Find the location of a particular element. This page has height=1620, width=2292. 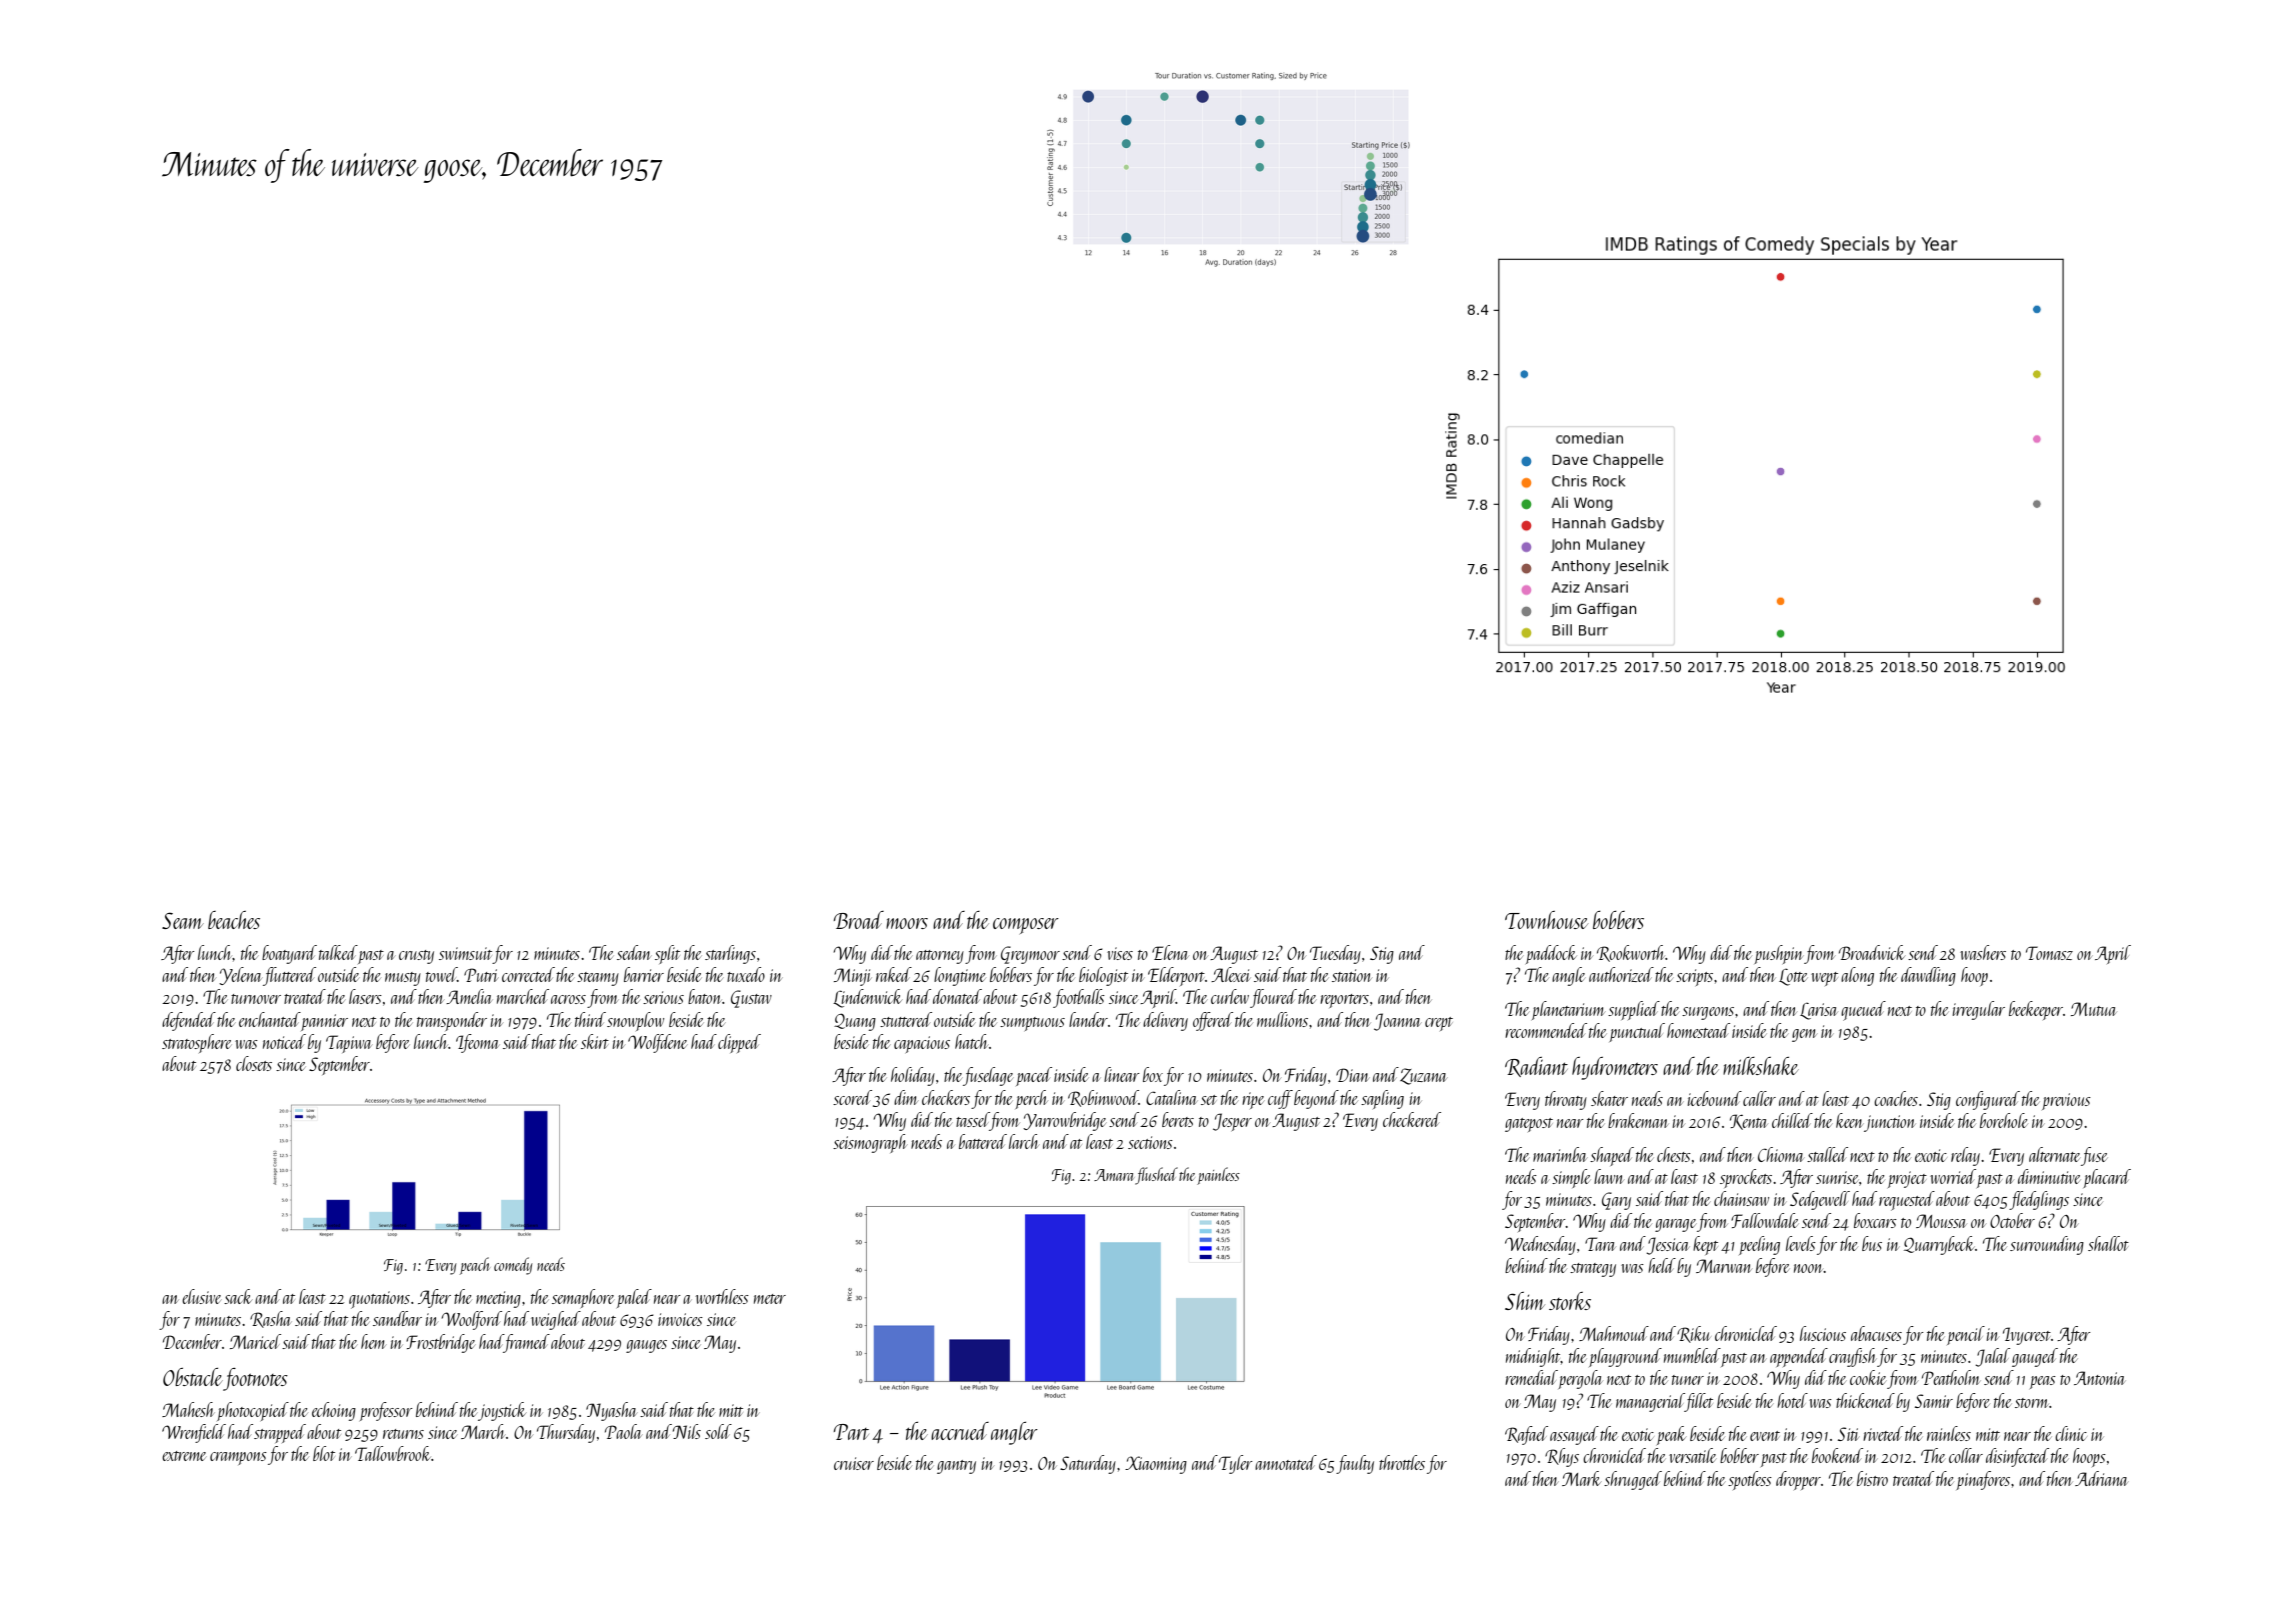

paced is located at coordinates (1034, 1076).
